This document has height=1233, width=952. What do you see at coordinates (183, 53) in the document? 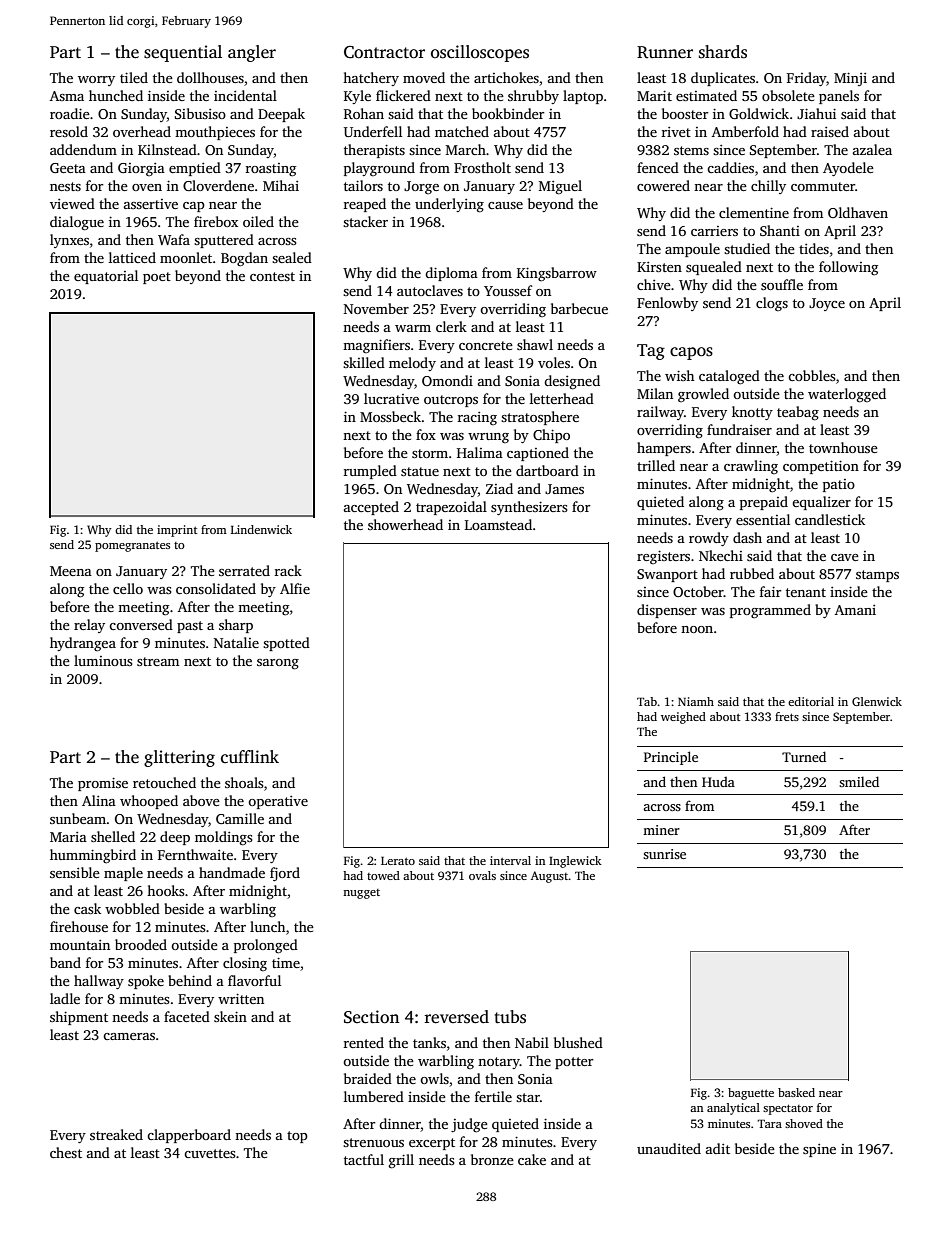
I see `sequential` at bounding box center [183, 53].
